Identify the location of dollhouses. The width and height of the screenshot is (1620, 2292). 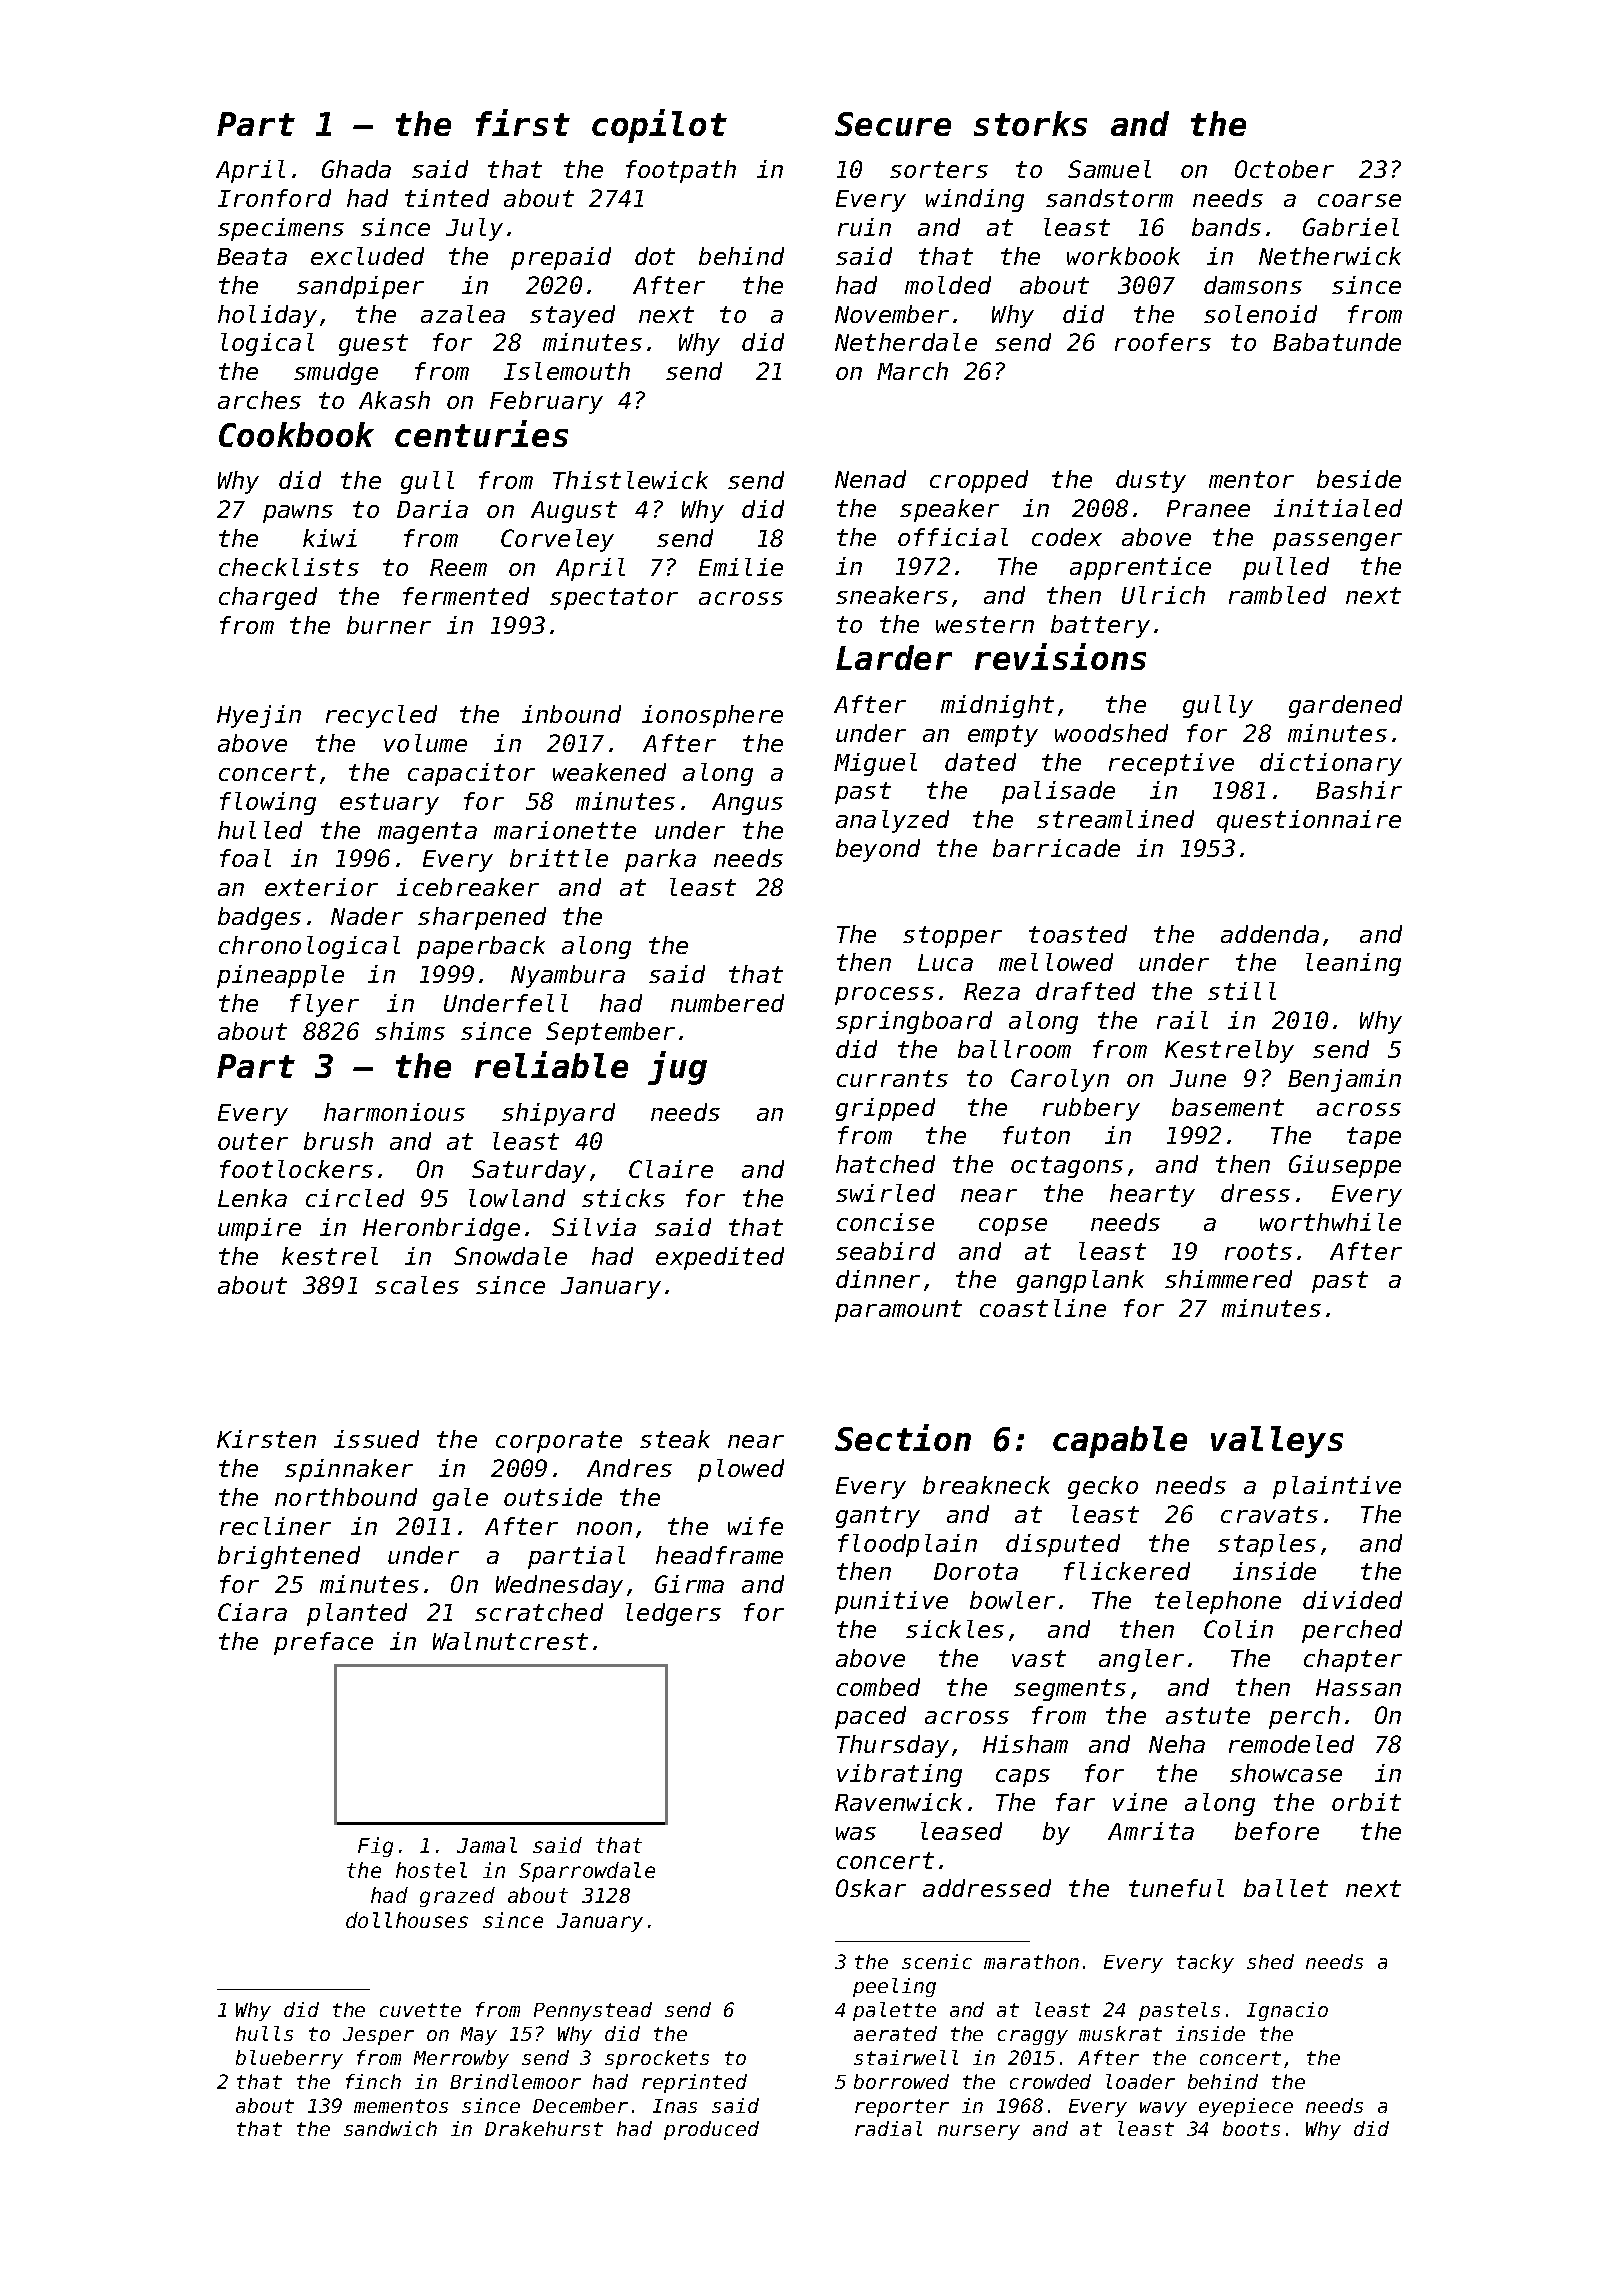
(407, 1920).
